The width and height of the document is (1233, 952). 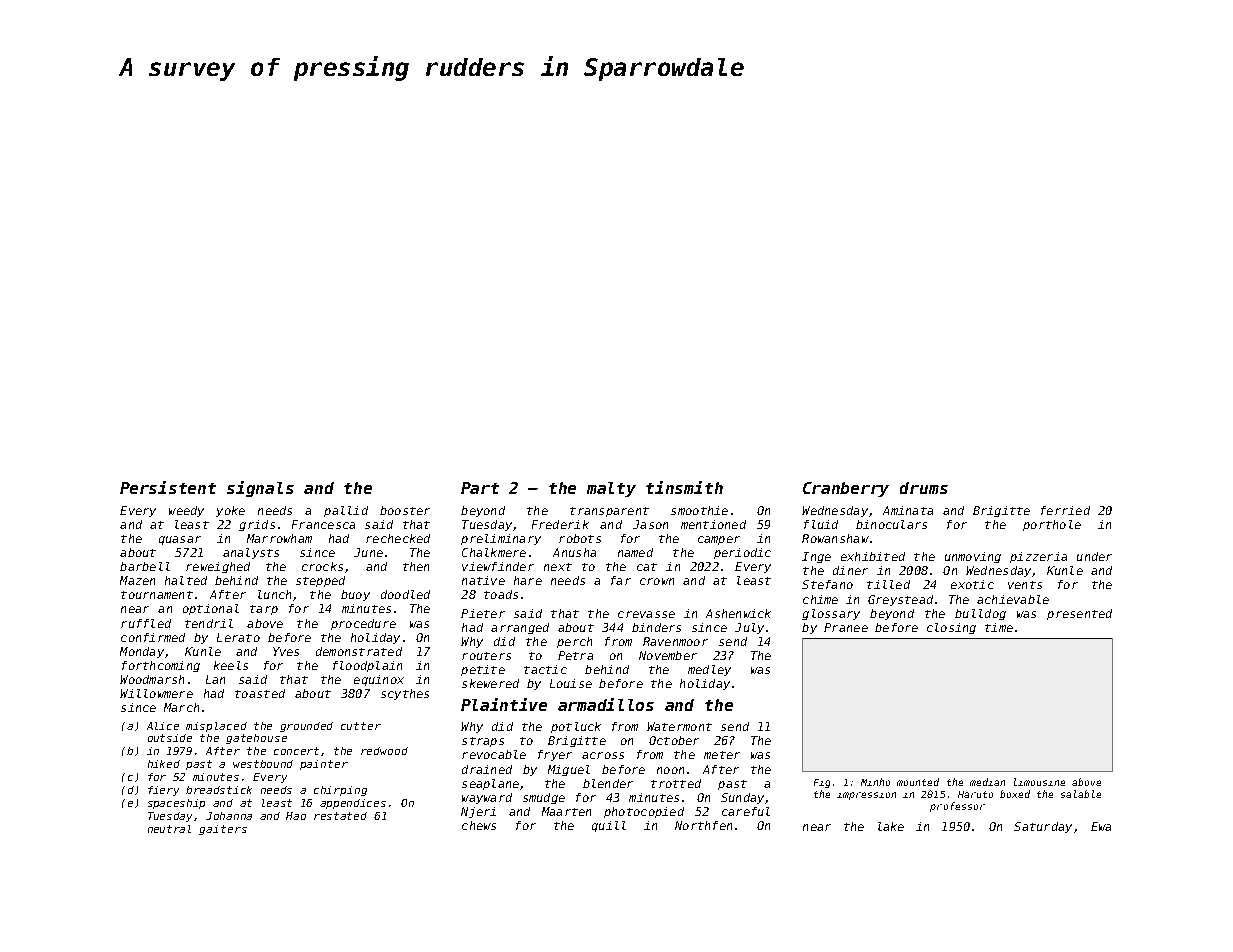 I want to click on Cranberry, so click(x=846, y=489).
